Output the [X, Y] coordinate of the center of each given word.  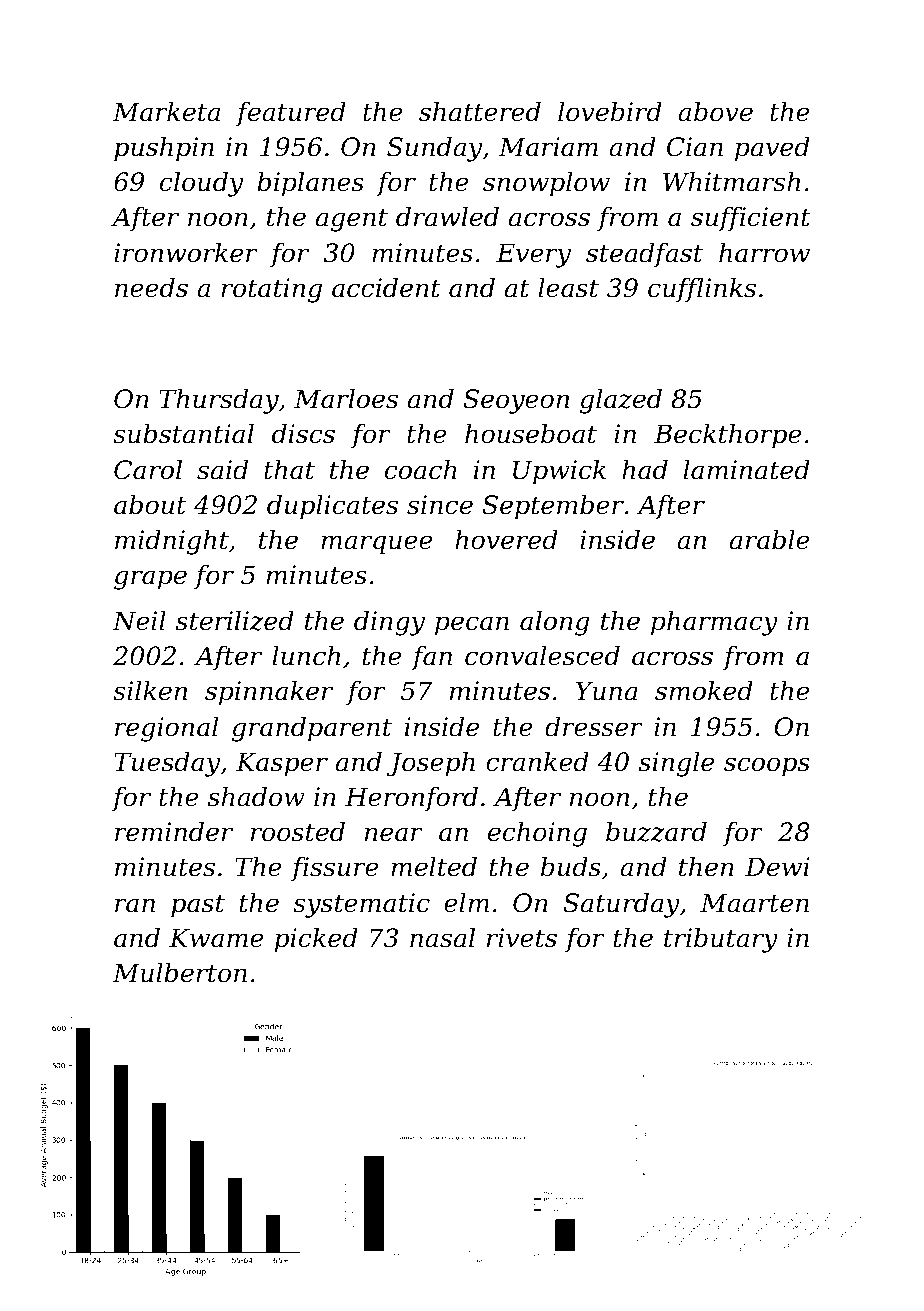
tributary [721, 940]
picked [316, 940]
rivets [522, 938]
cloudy [201, 184]
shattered [480, 111]
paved [772, 149]
